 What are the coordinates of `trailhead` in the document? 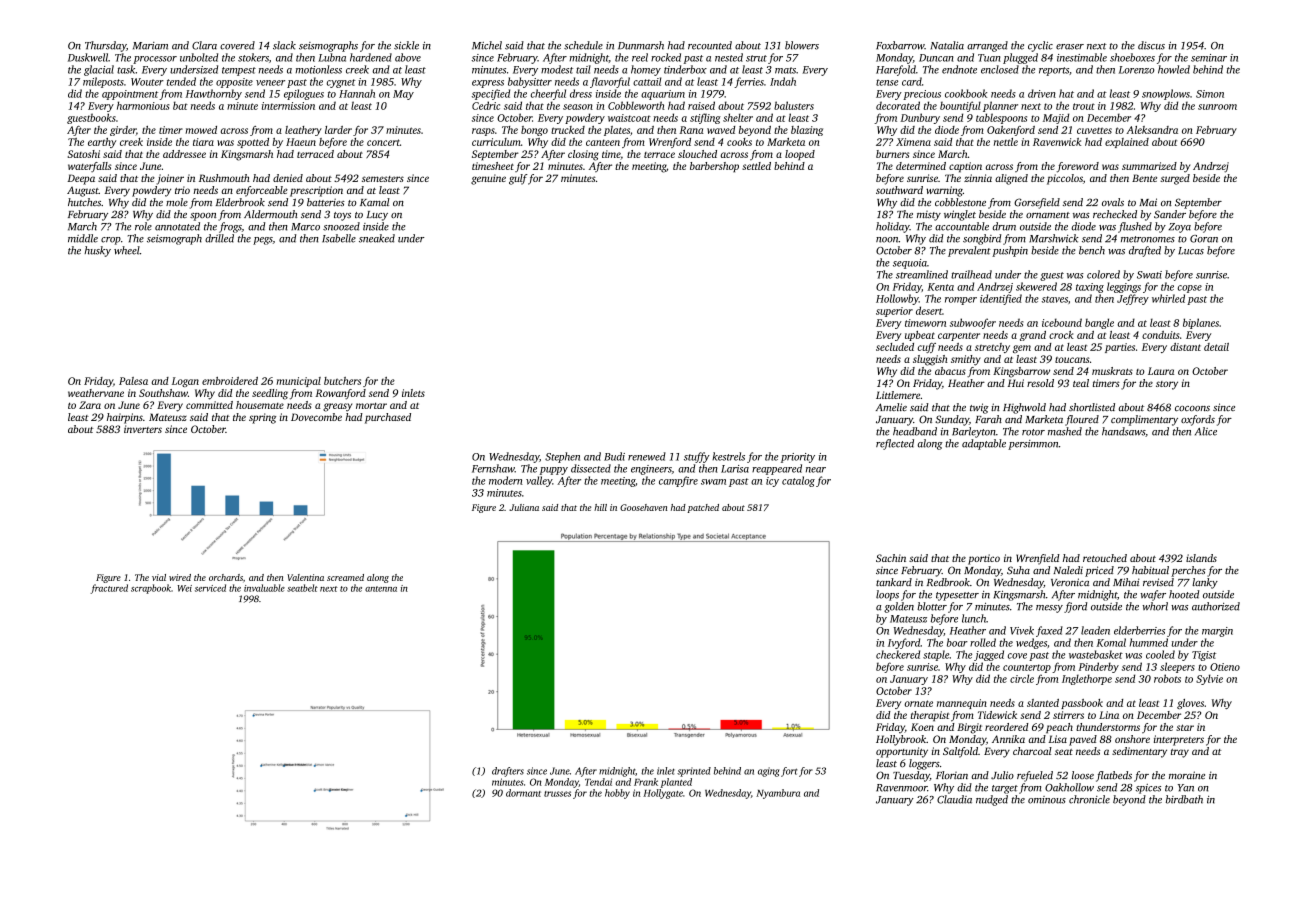 It's located at (971, 274).
